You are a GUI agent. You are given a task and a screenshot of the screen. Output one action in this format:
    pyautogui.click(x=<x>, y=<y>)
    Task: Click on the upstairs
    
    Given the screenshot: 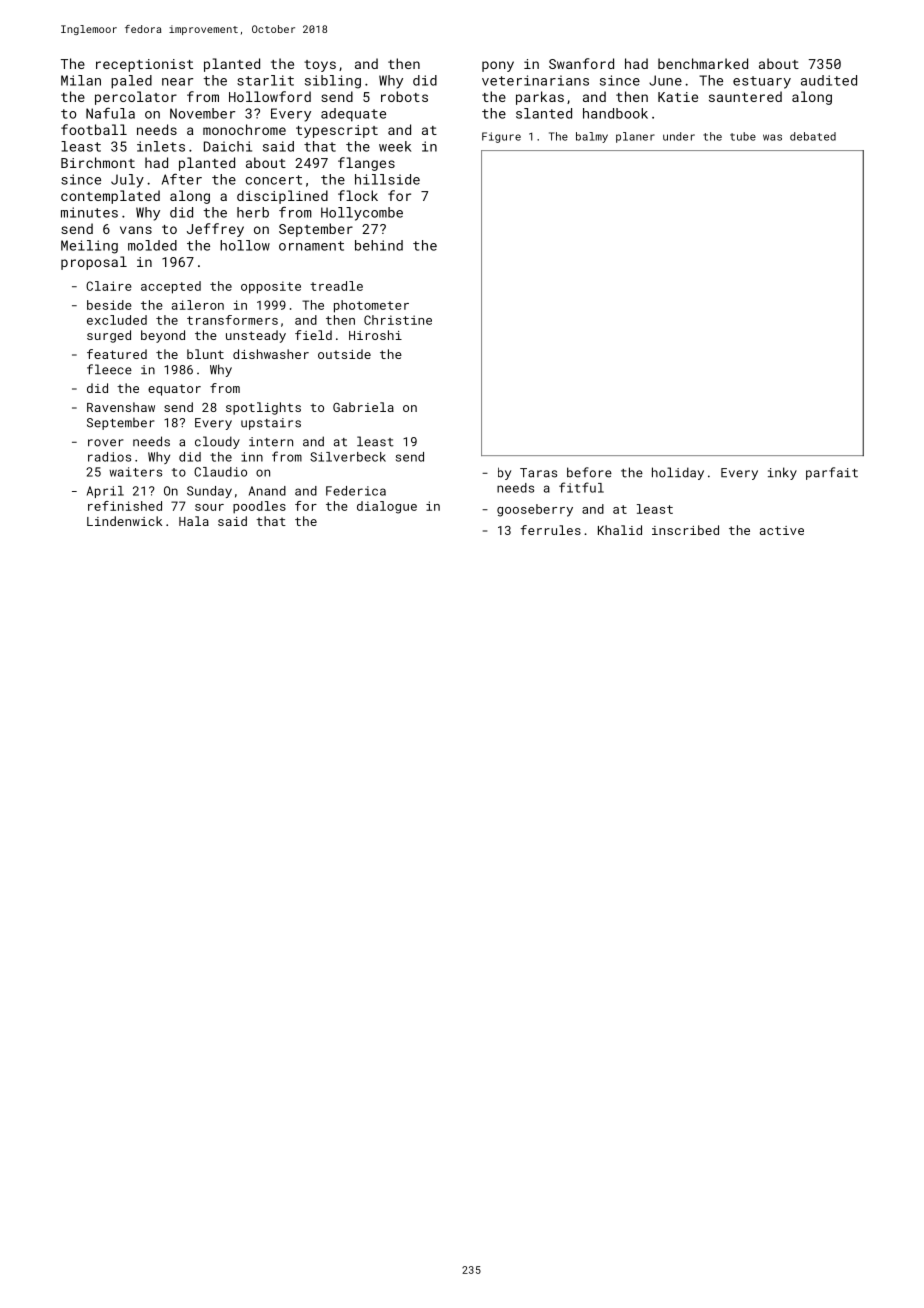 What is the action you would take?
    pyautogui.click(x=271, y=424)
